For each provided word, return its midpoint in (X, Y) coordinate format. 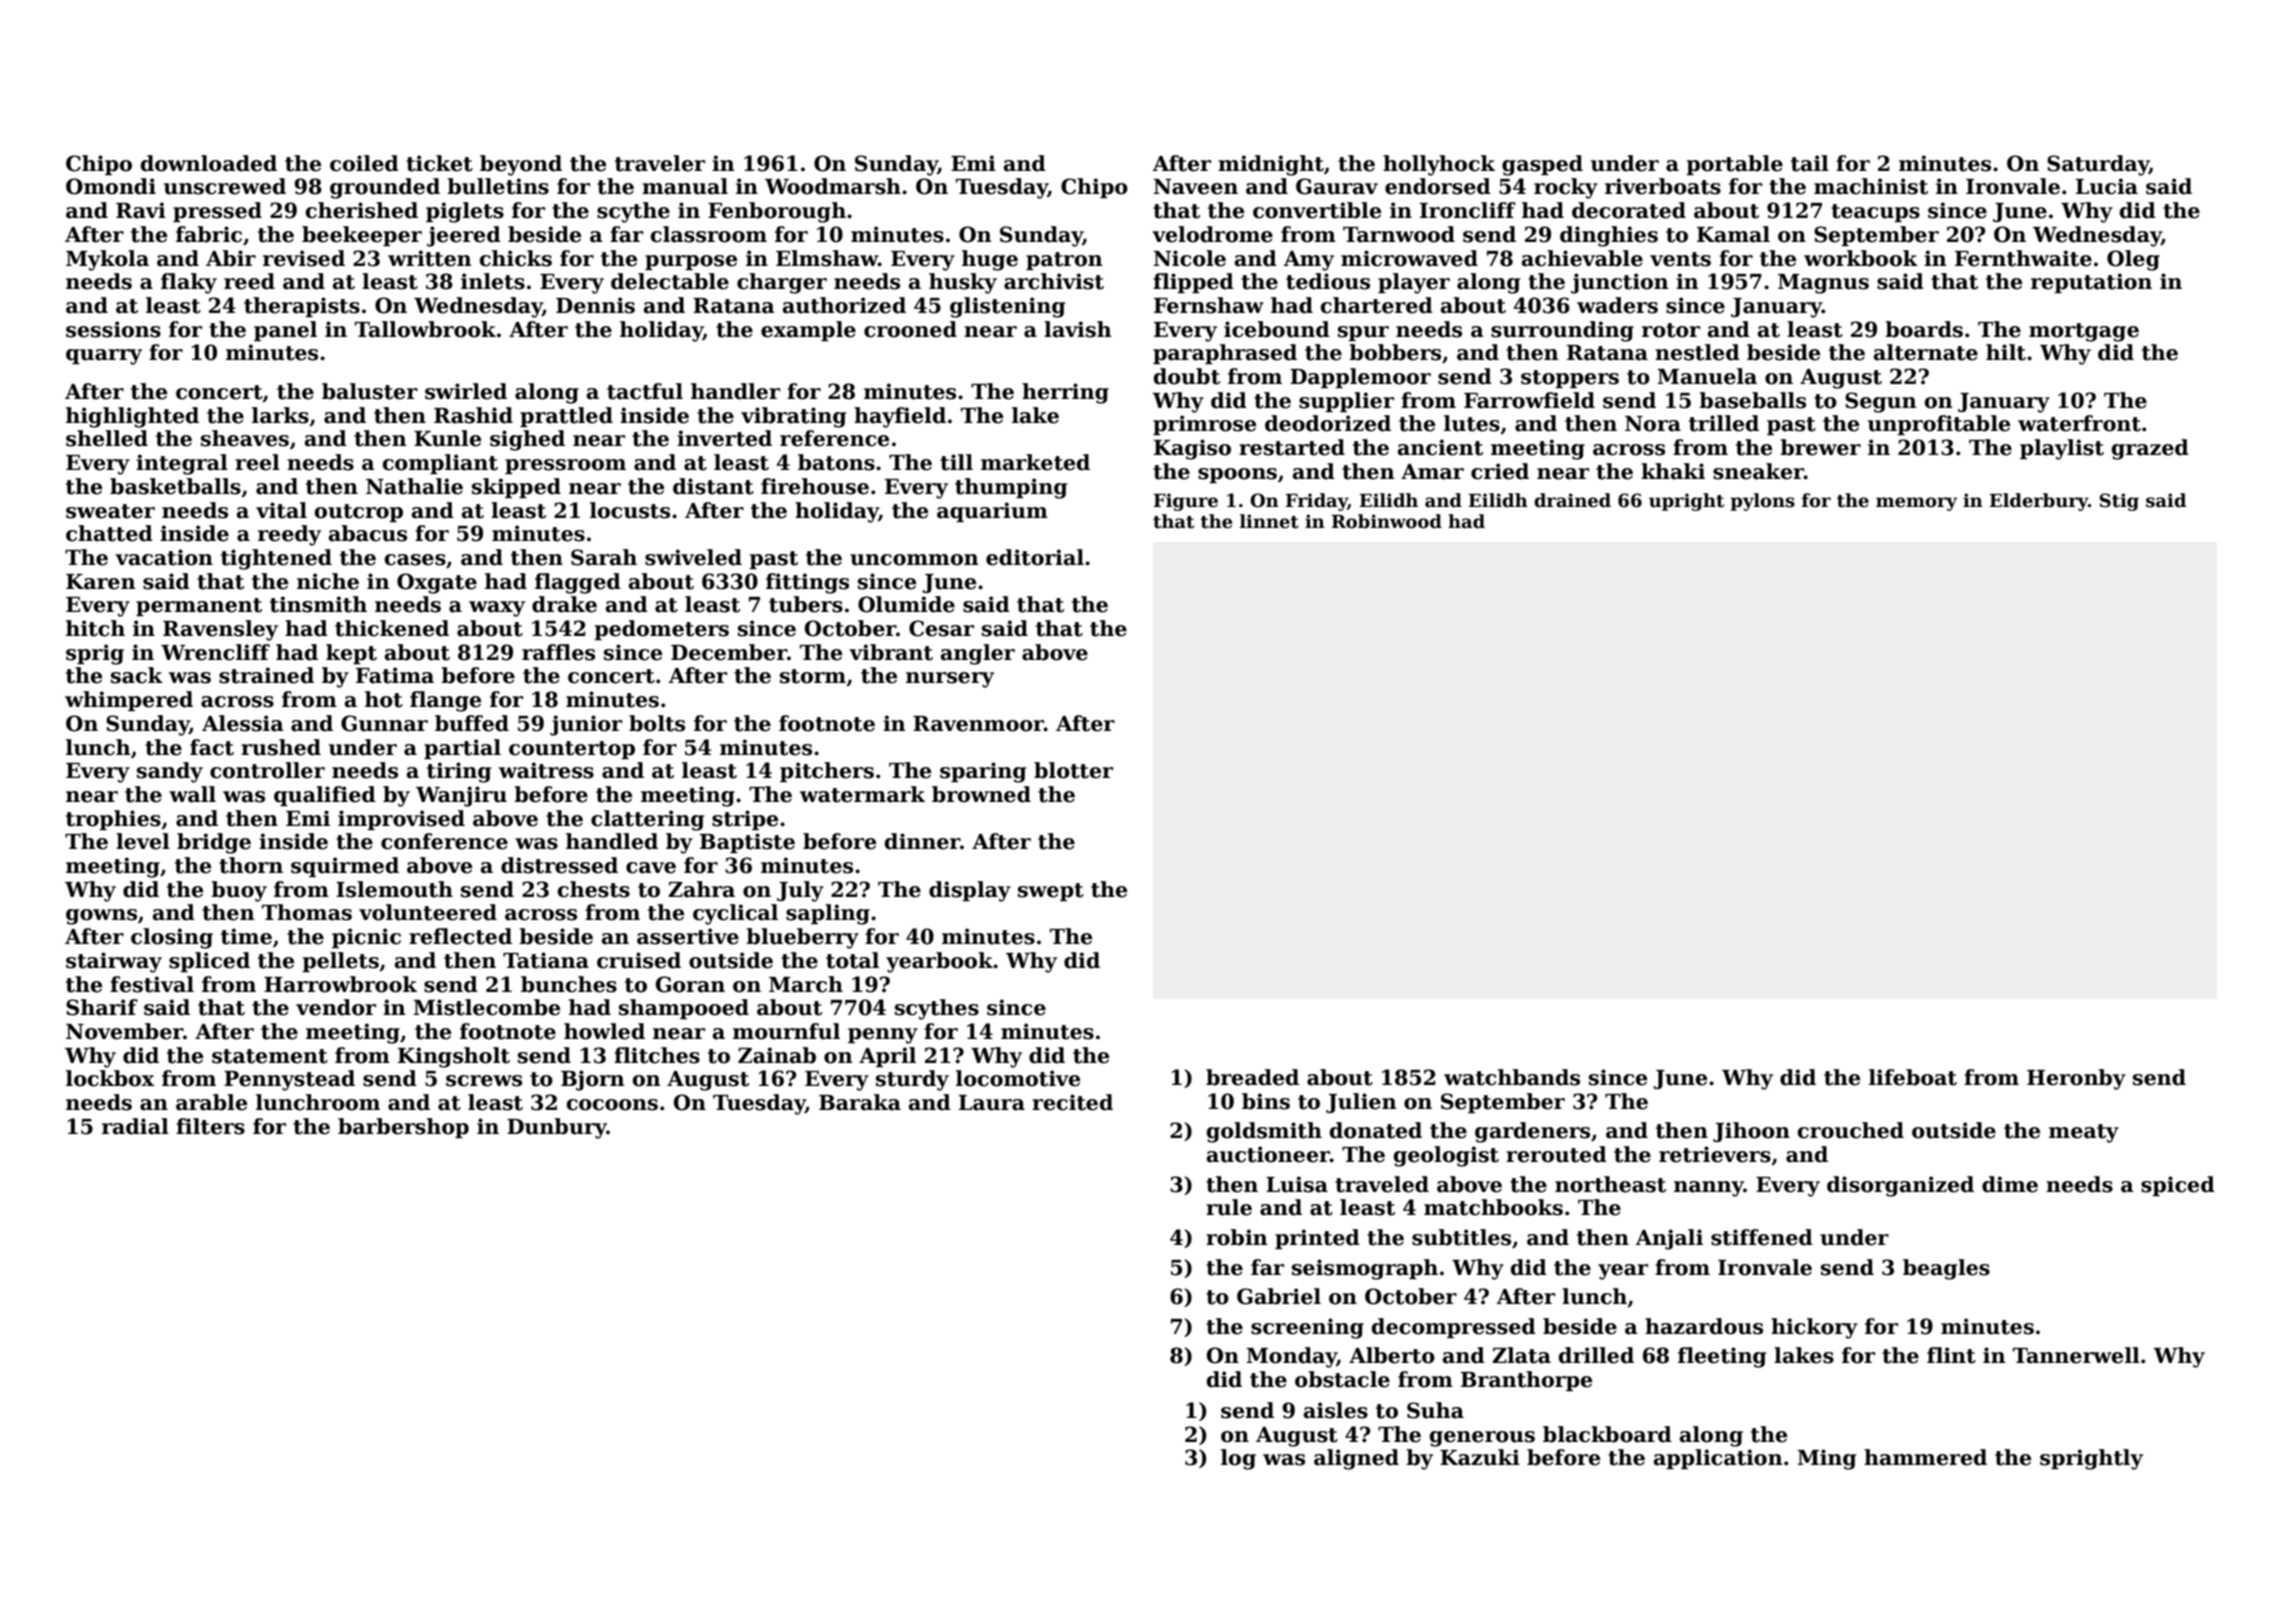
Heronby (2076, 1079)
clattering (647, 820)
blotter (1073, 770)
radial (135, 1126)
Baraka (860, 1102)
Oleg (2133, 260)
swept (1051, 892)
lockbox (110, 1078)
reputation (2091, 283)
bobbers (1395, 352)
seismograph (1365, 1269)
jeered (464, 236)
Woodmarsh (833, 186)
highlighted (132, 417)
